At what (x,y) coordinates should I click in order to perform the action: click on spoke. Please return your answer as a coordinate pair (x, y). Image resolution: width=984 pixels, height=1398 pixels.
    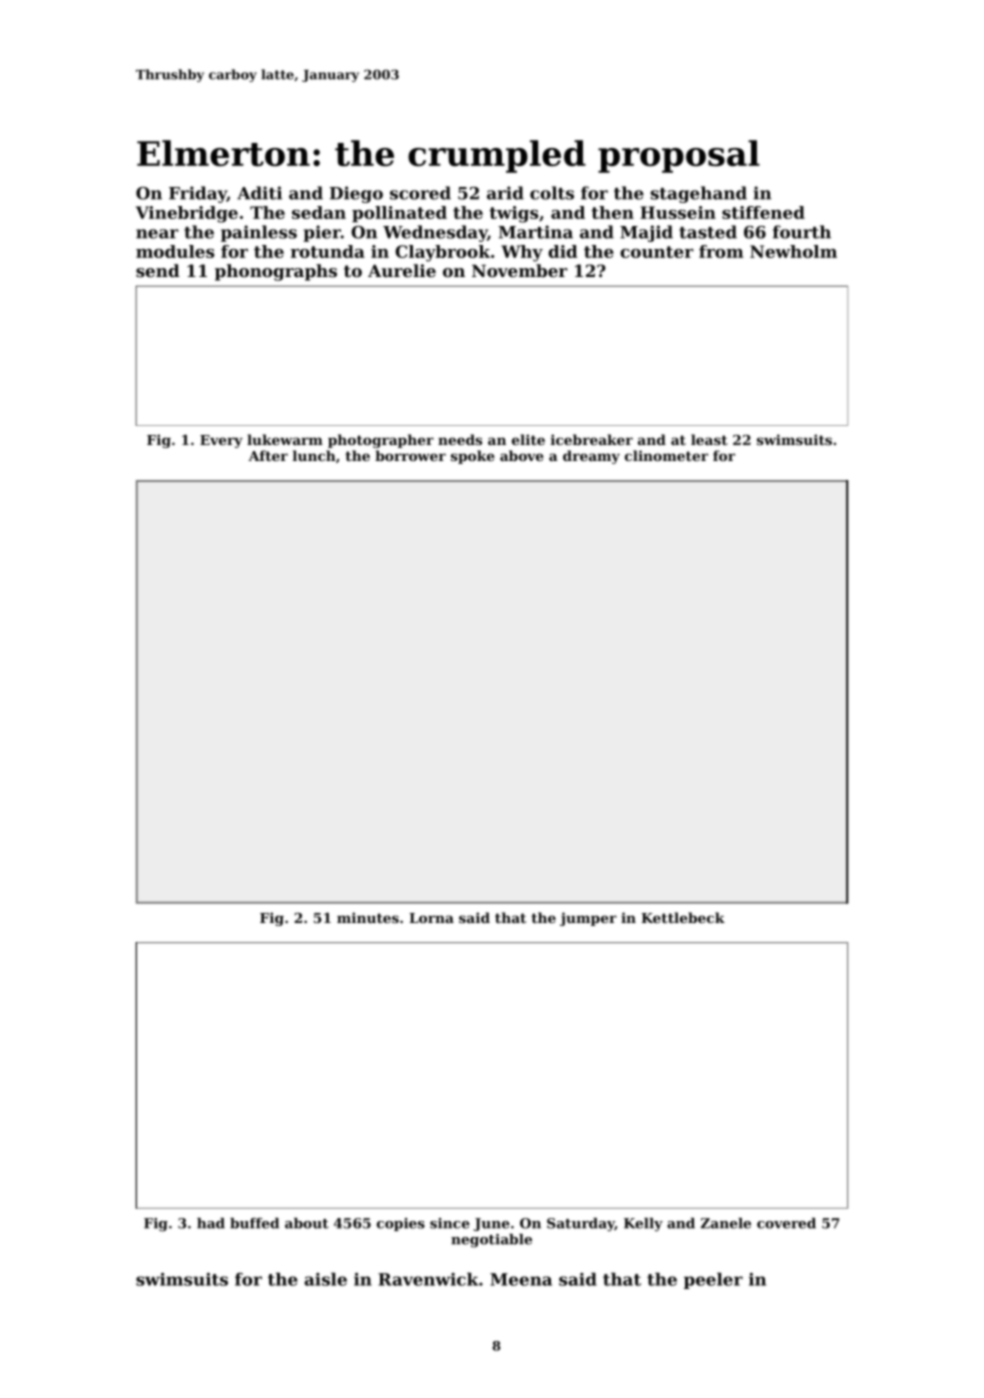
    Looking at the image, I should click on (473, 457).
